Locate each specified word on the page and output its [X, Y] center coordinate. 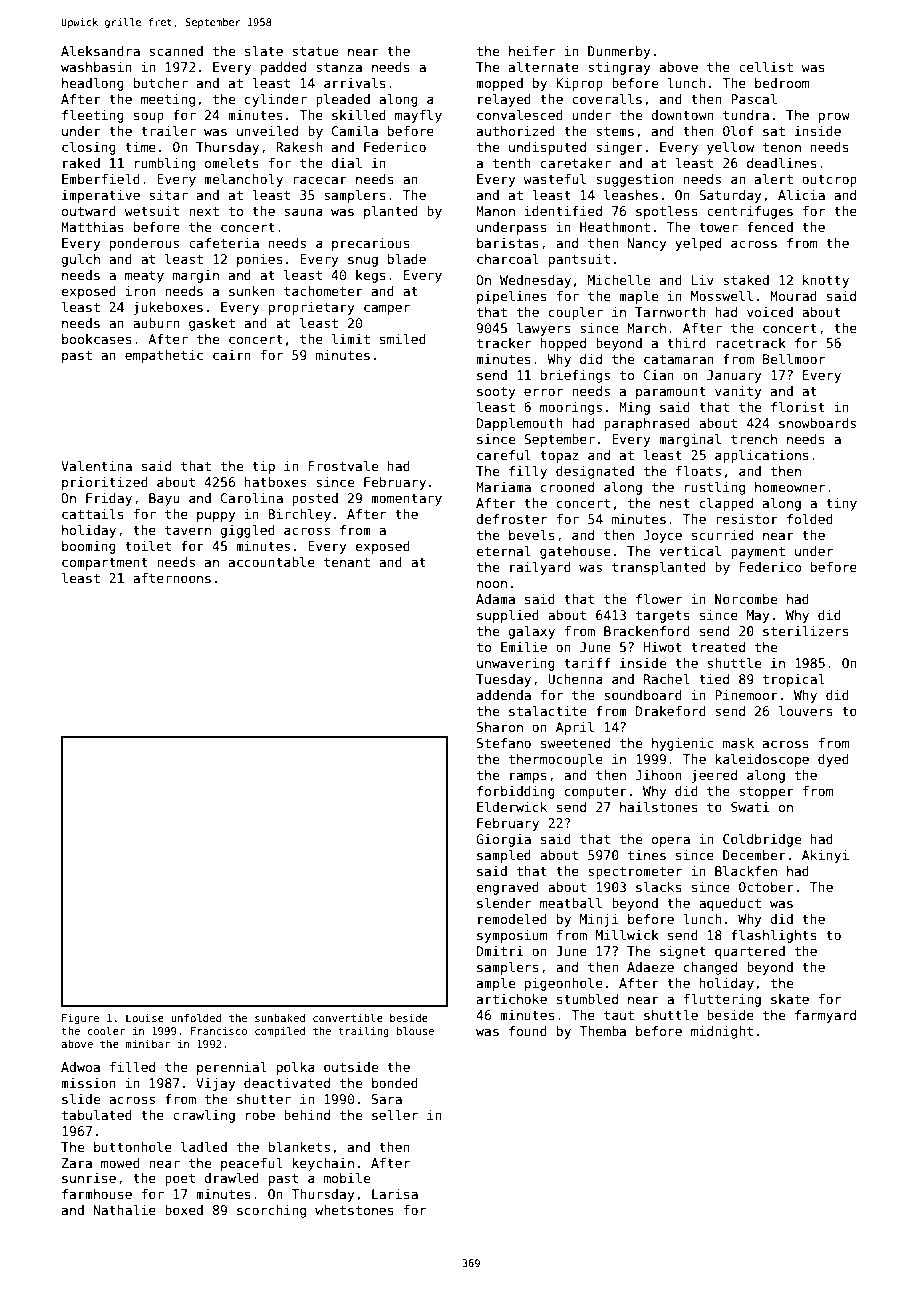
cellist [766, 67]
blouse [415, 1031]
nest [675, 503]
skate [790, 999]
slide [81, 1099]
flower [659, 599]
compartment [105, 564]
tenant [347, 562]
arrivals [355, 83]
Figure [80, 1019]
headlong [93, 84]
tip [263, 467]
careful [504, 455]
